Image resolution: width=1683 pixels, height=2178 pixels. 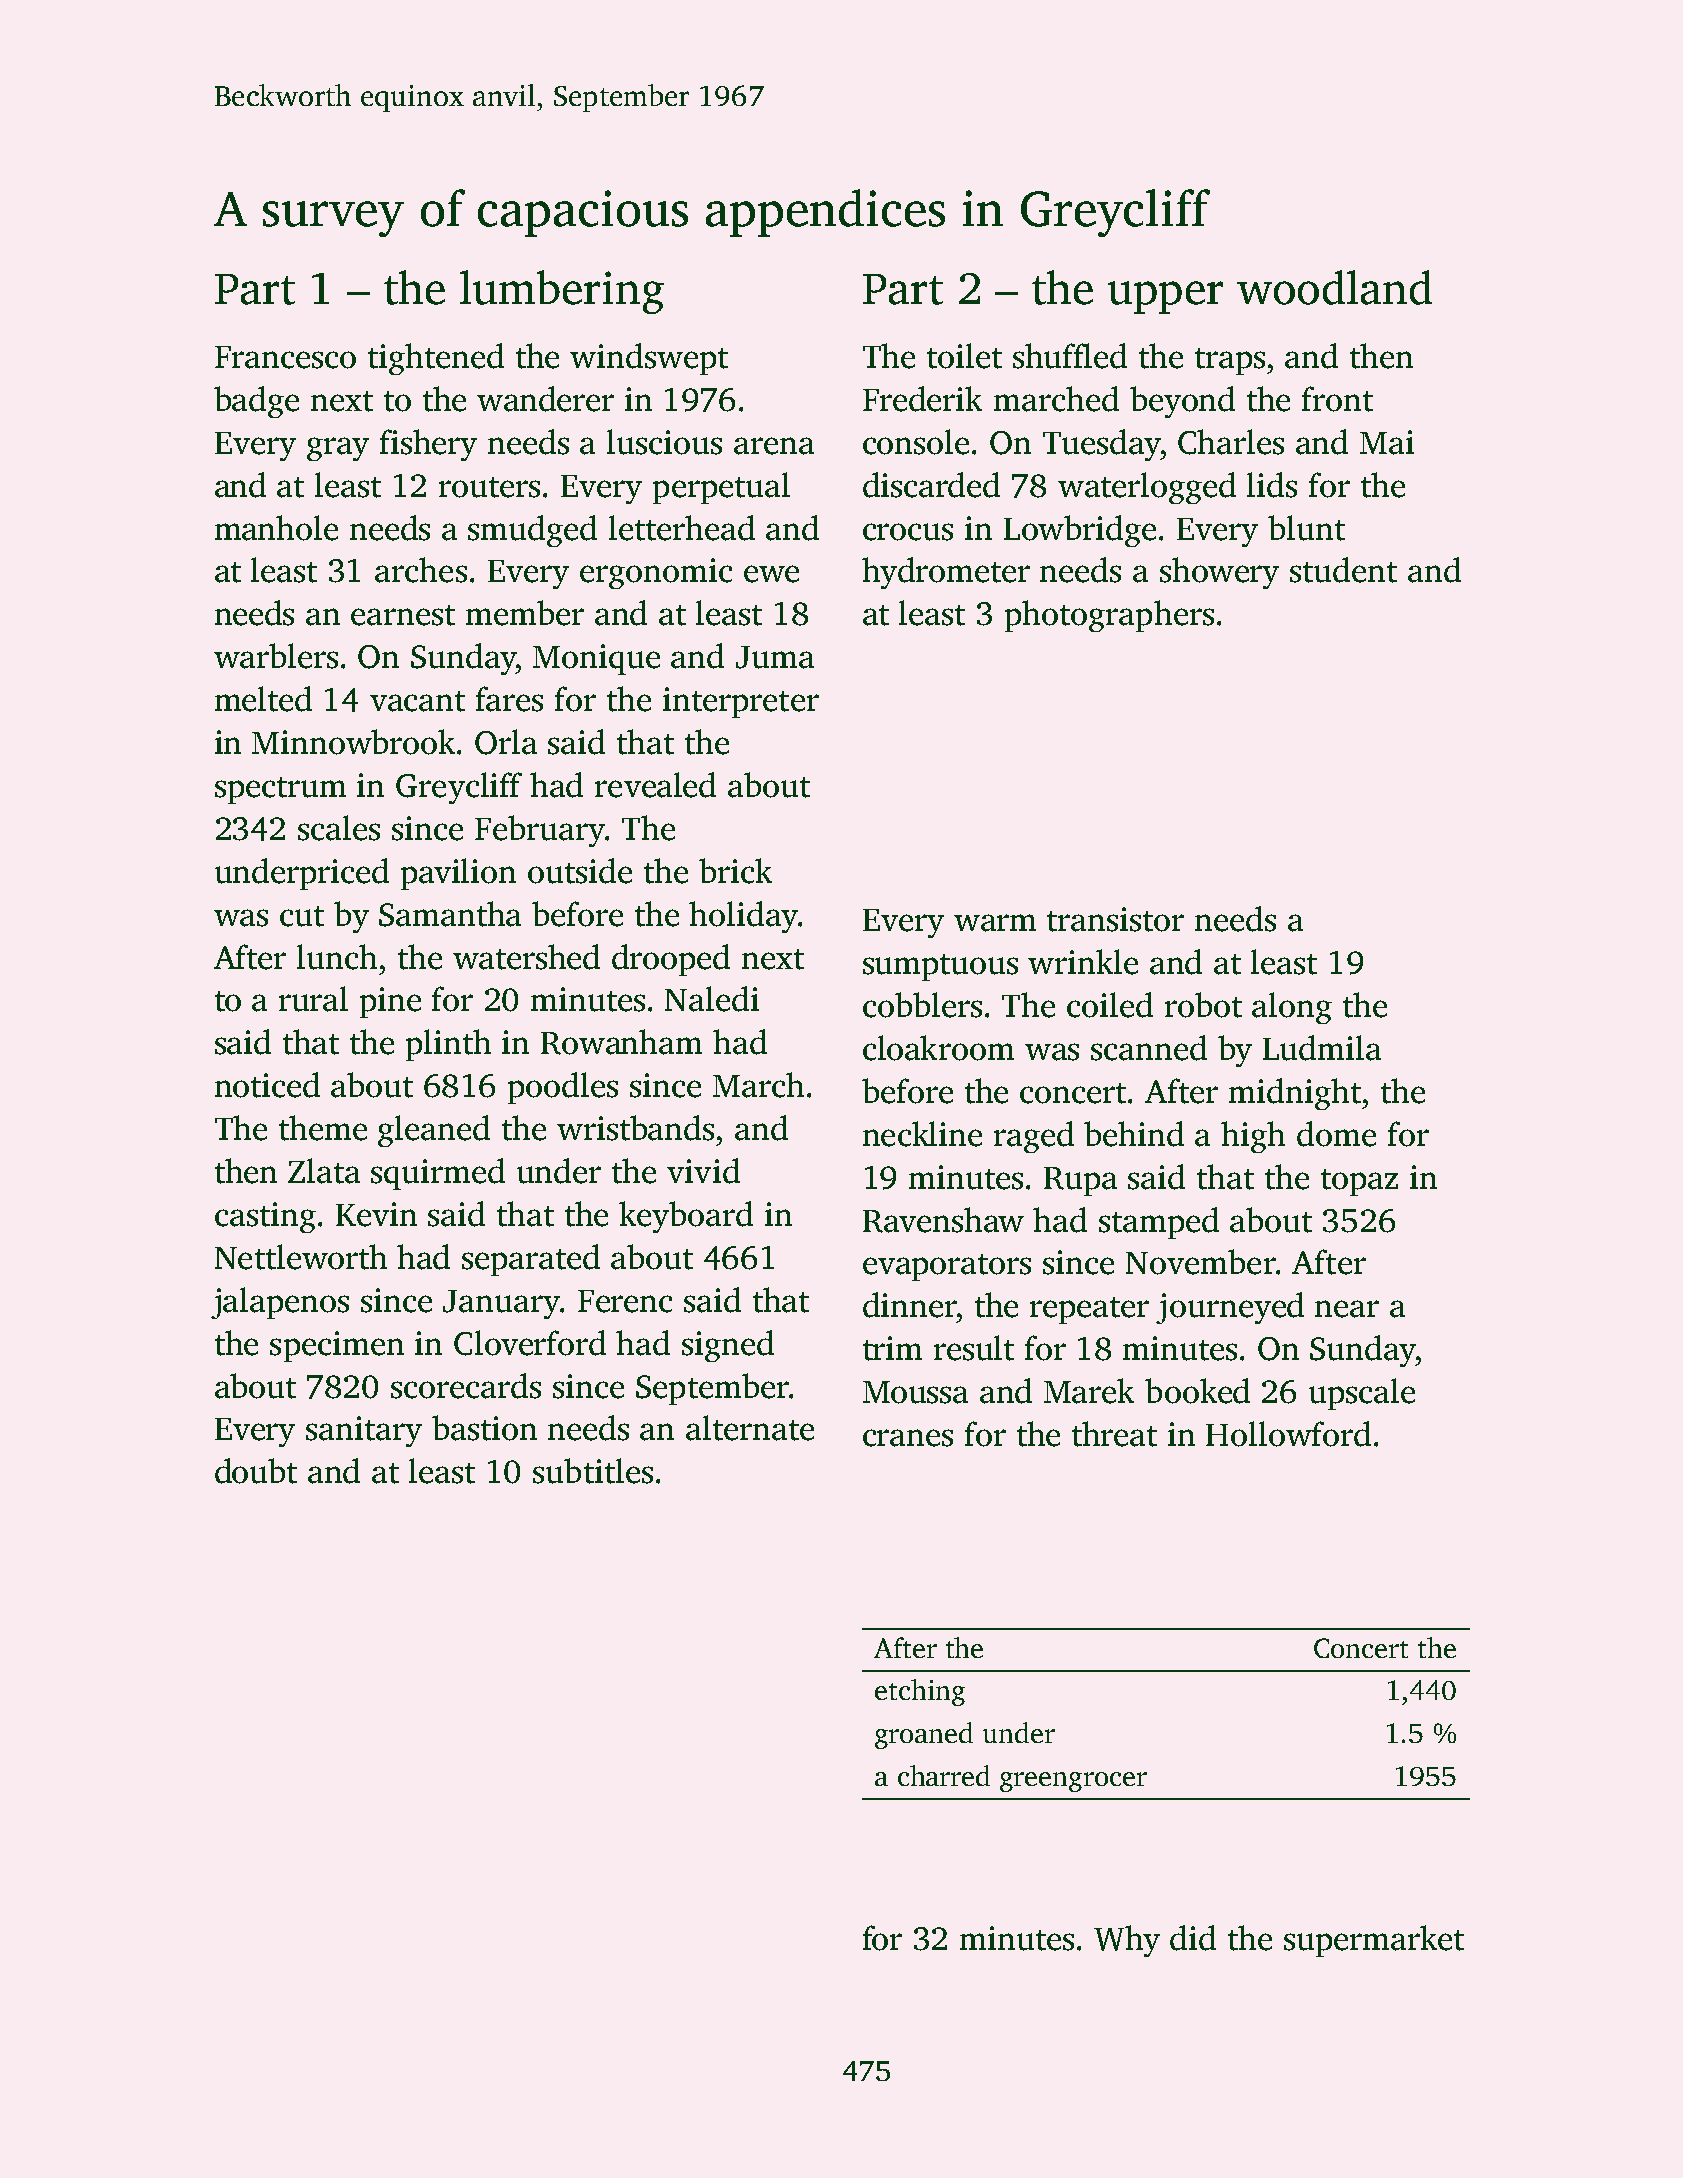 I want to click on student, so click(x=1343, y=570).
